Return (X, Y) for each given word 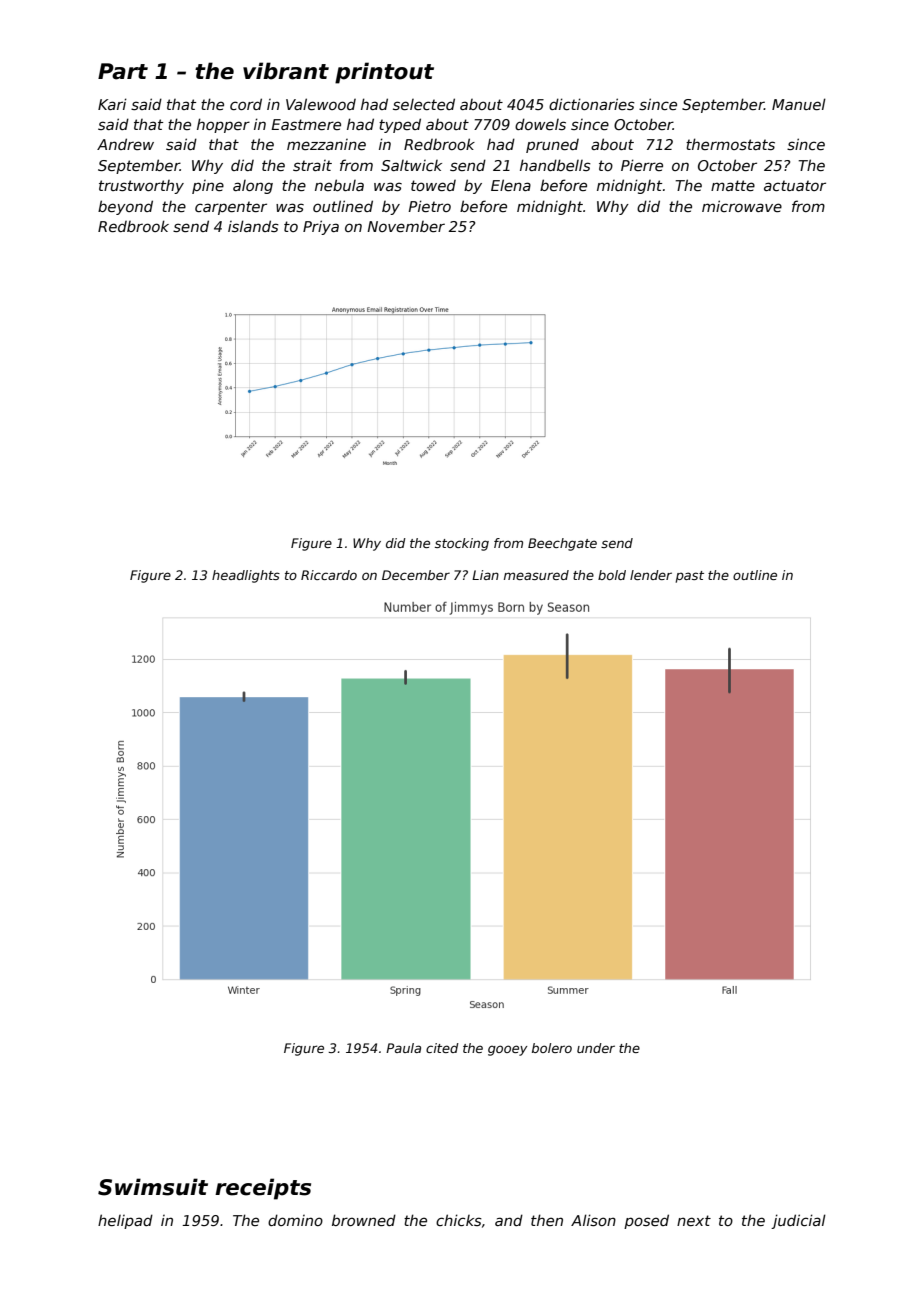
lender (651, 575)
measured (536, 575)
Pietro (429, 206)
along (253, 187)
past (690, 577)
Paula (403, 1048)
